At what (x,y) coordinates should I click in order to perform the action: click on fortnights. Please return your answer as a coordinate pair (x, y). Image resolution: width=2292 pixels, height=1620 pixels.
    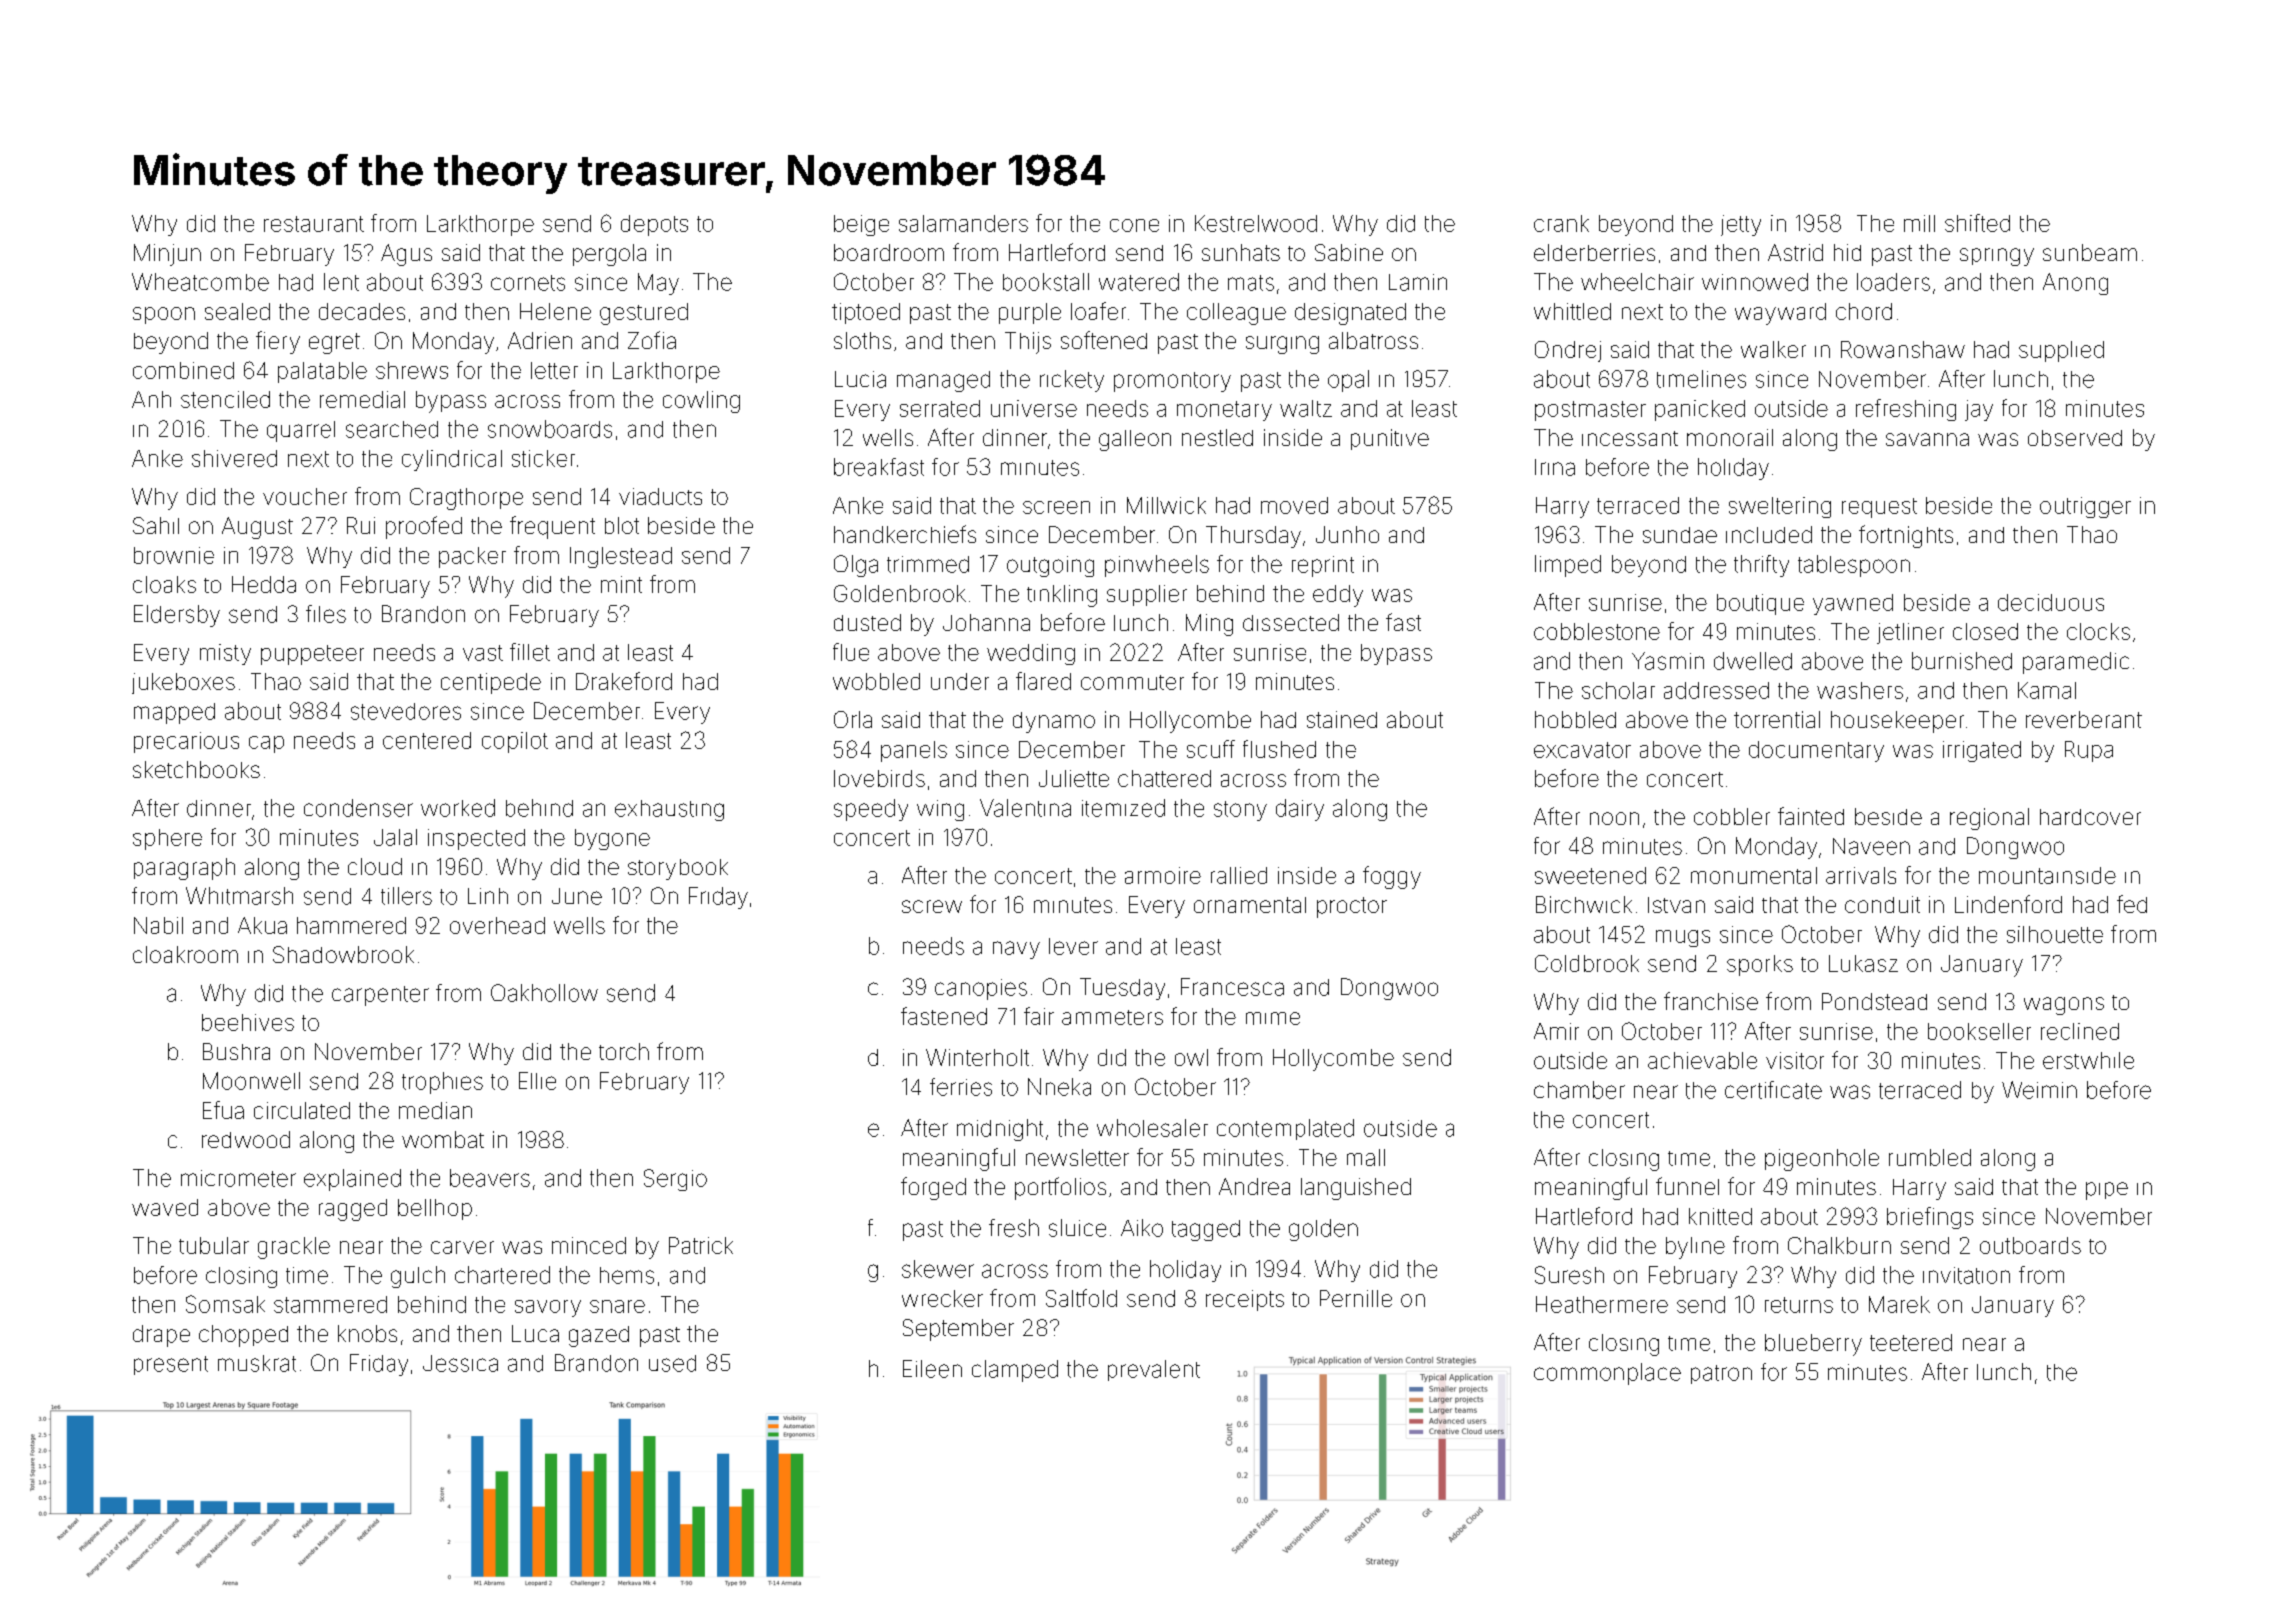
    Looking at the image, I should click on (1906, 536).
